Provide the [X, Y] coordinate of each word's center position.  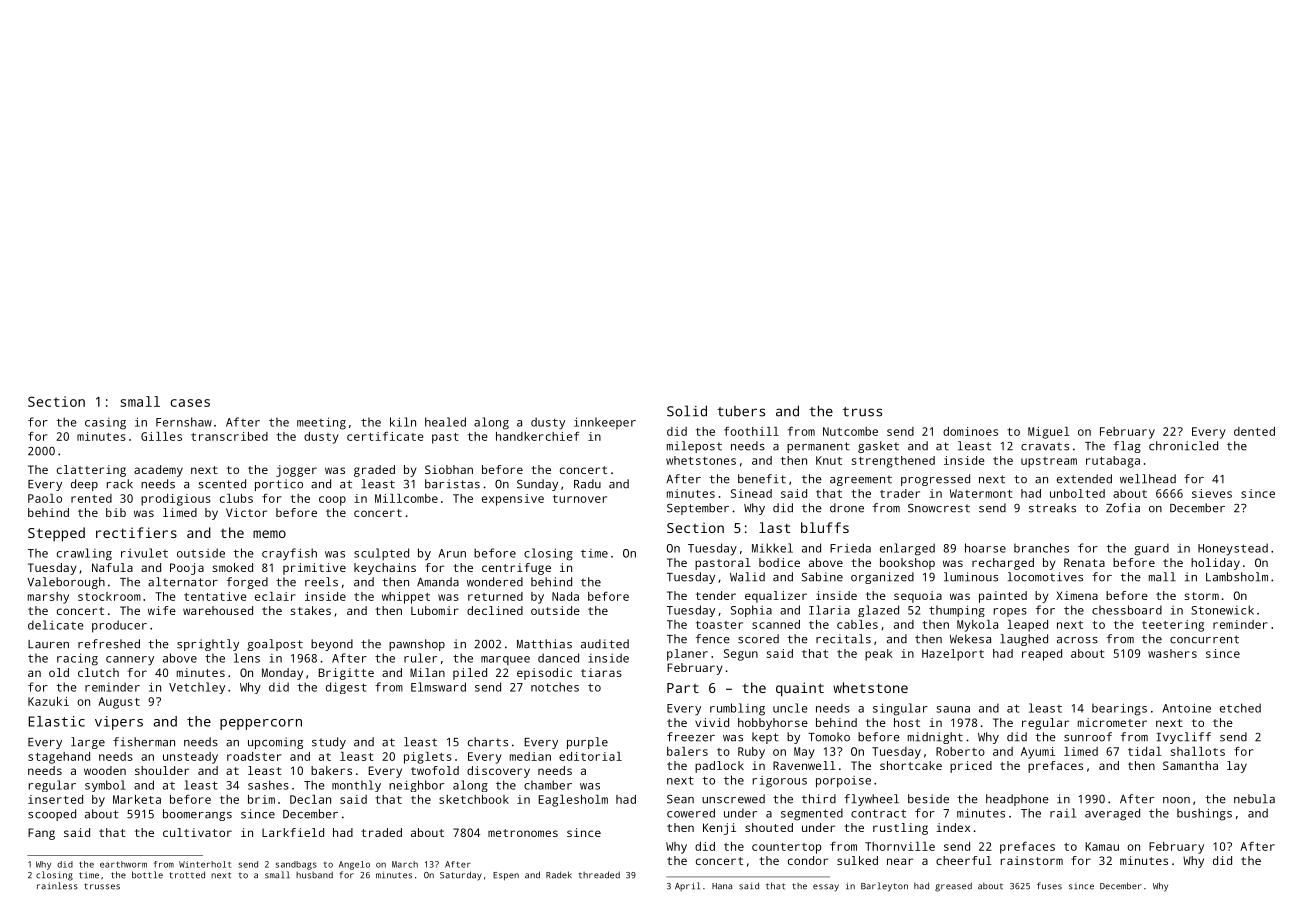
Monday [282, 674]
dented [1254, 431]
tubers [741, 411]
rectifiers [136, 532]
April [687, 886]
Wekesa [970, 639]
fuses [1049, 886]
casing [105, 424]
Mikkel [772, 548]
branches [1041, 548]
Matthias [544, 644]
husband [314, 875]
